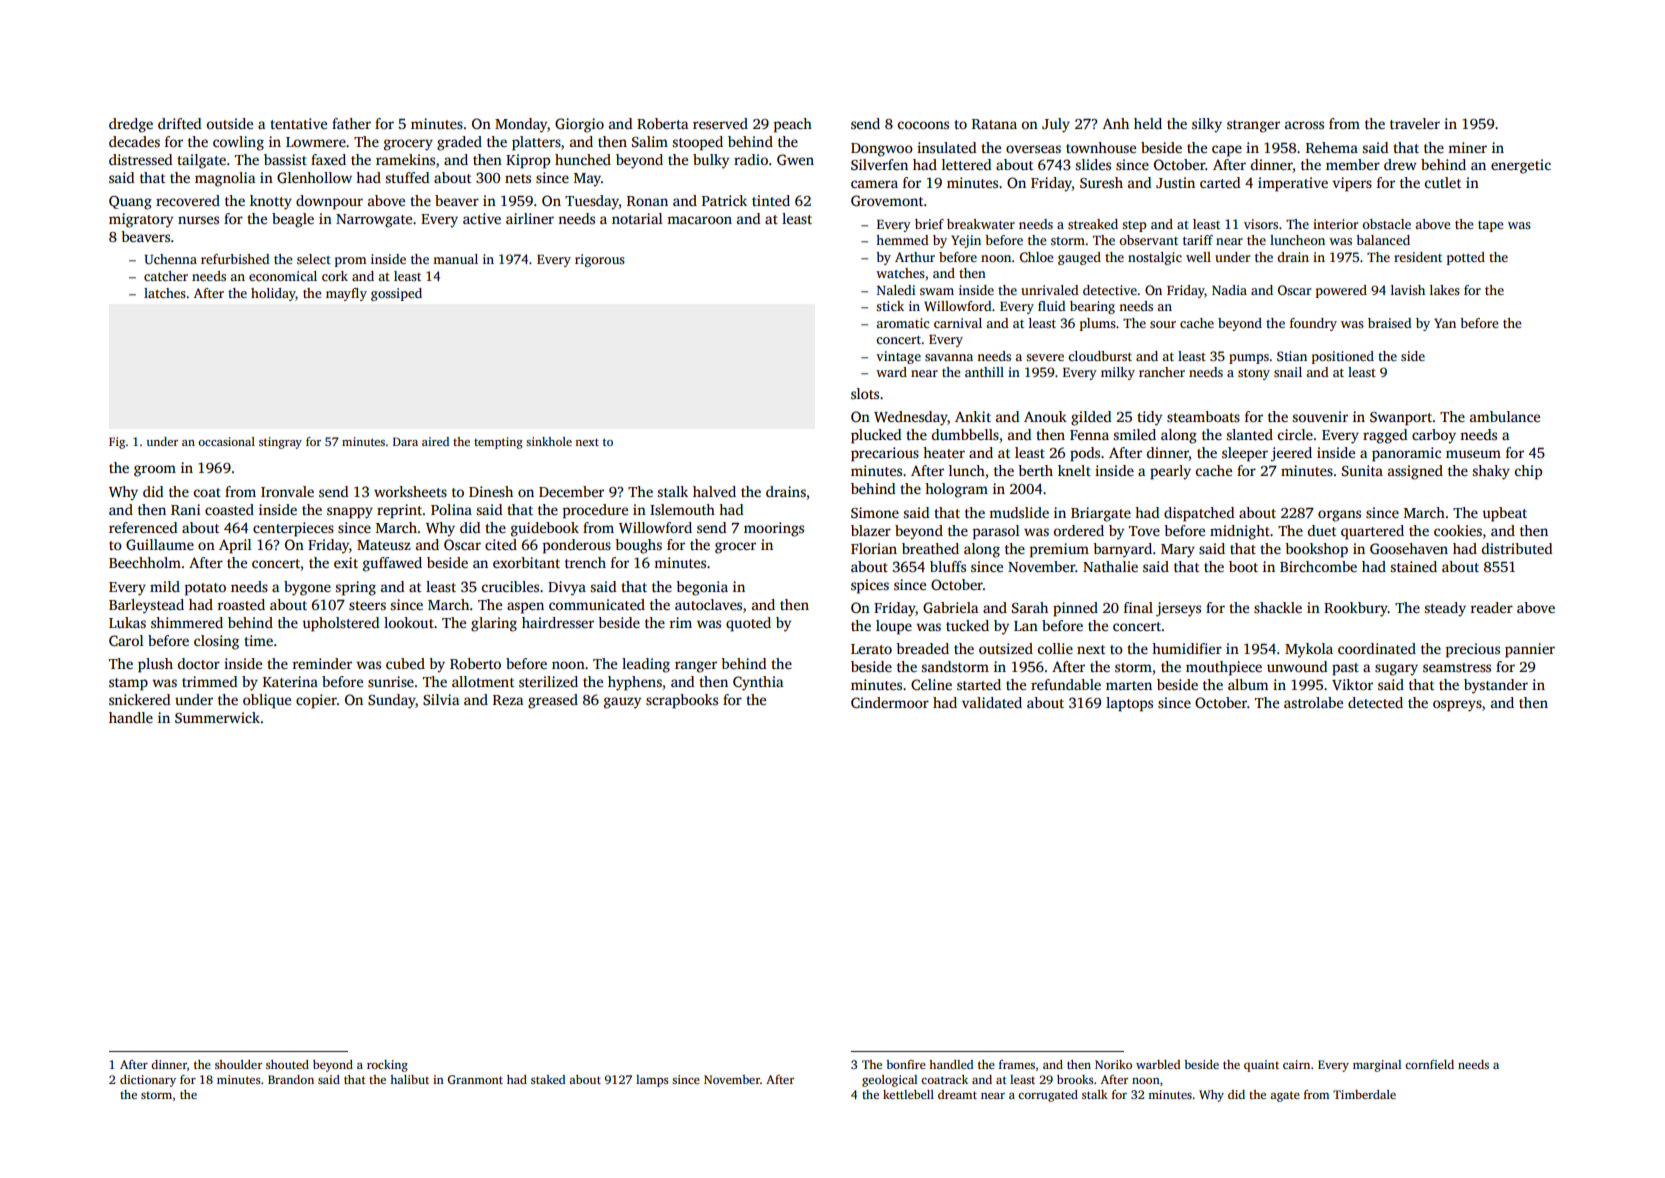 The width and height of the screenshot is (1665, 1178). I want to click on traveler, so click(1415, 123).
